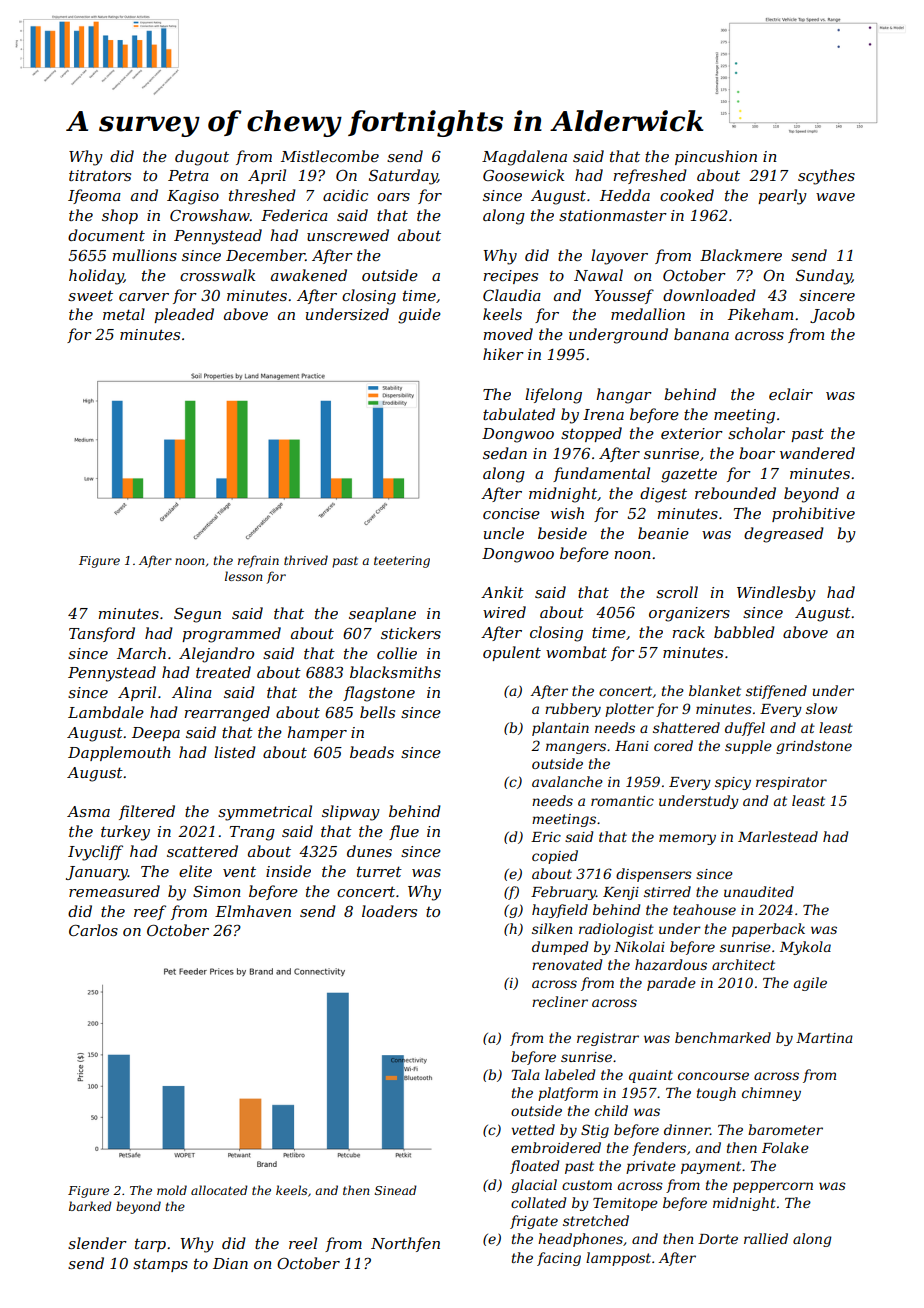 This screenshot has width=924, height=1308. Describe the element at coordinates (90, 1206) in the screenshot. I see `barked` at that location.
